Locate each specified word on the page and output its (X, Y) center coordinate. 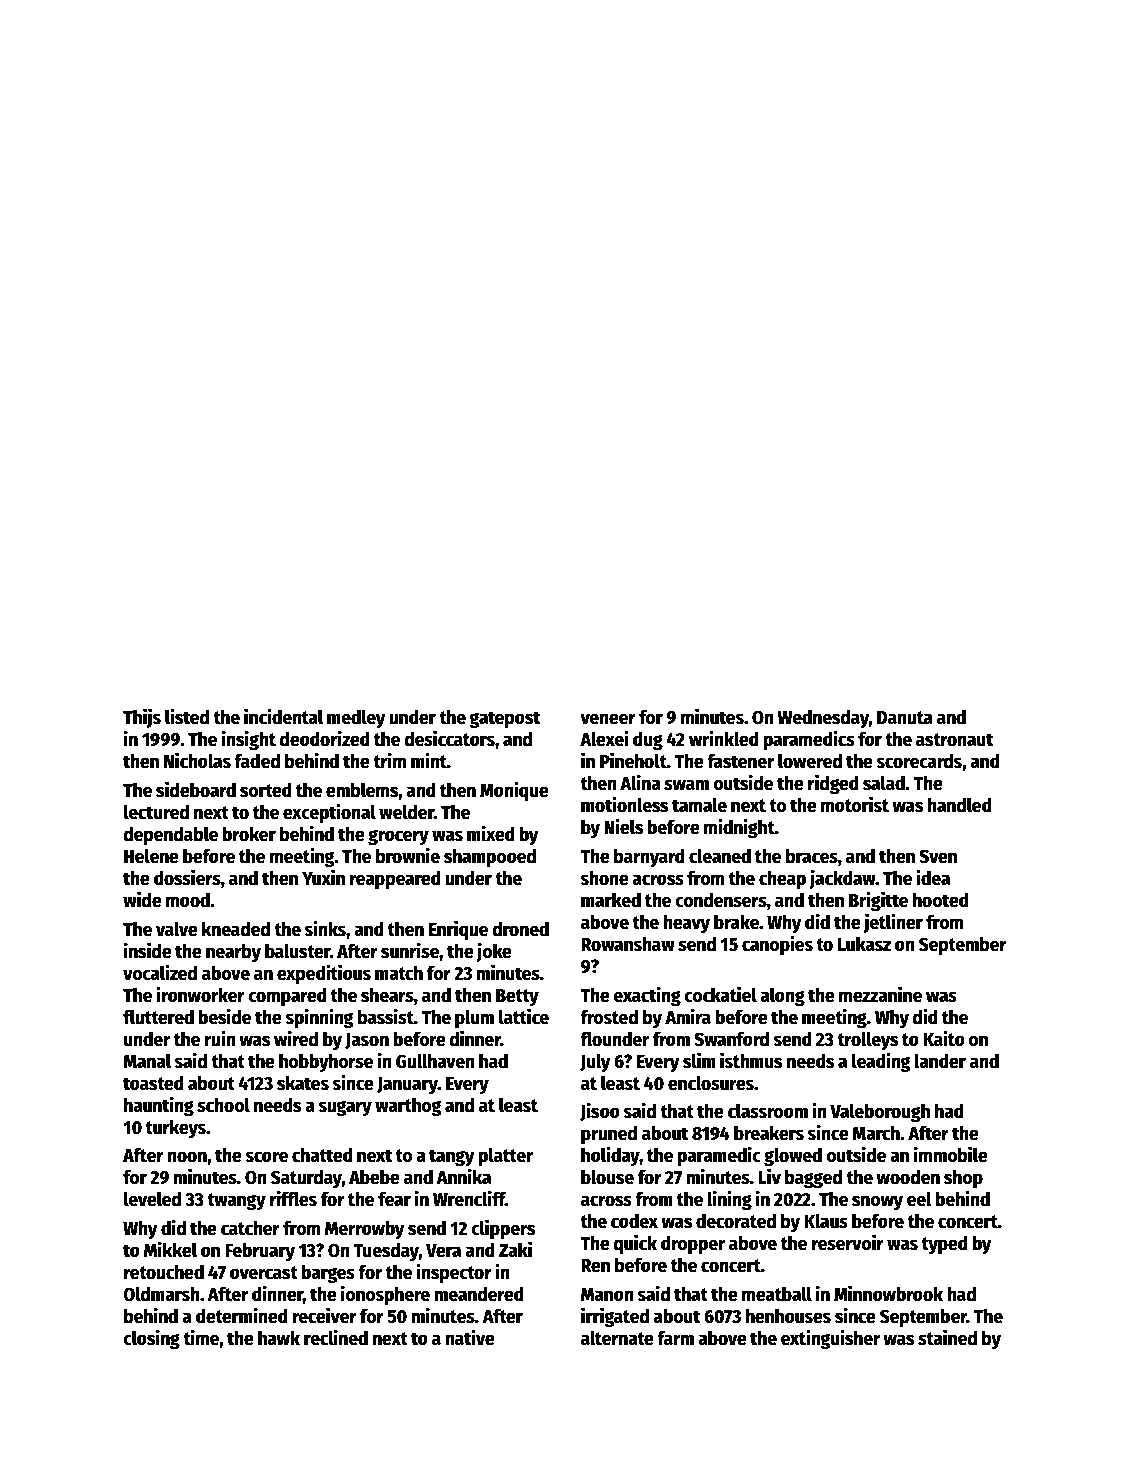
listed (187, 716)
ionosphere (385, 1295)
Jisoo (600, 1111)
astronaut (954, 740)
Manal (147, 1061)
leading (881, 1062)
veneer (608, 719)
